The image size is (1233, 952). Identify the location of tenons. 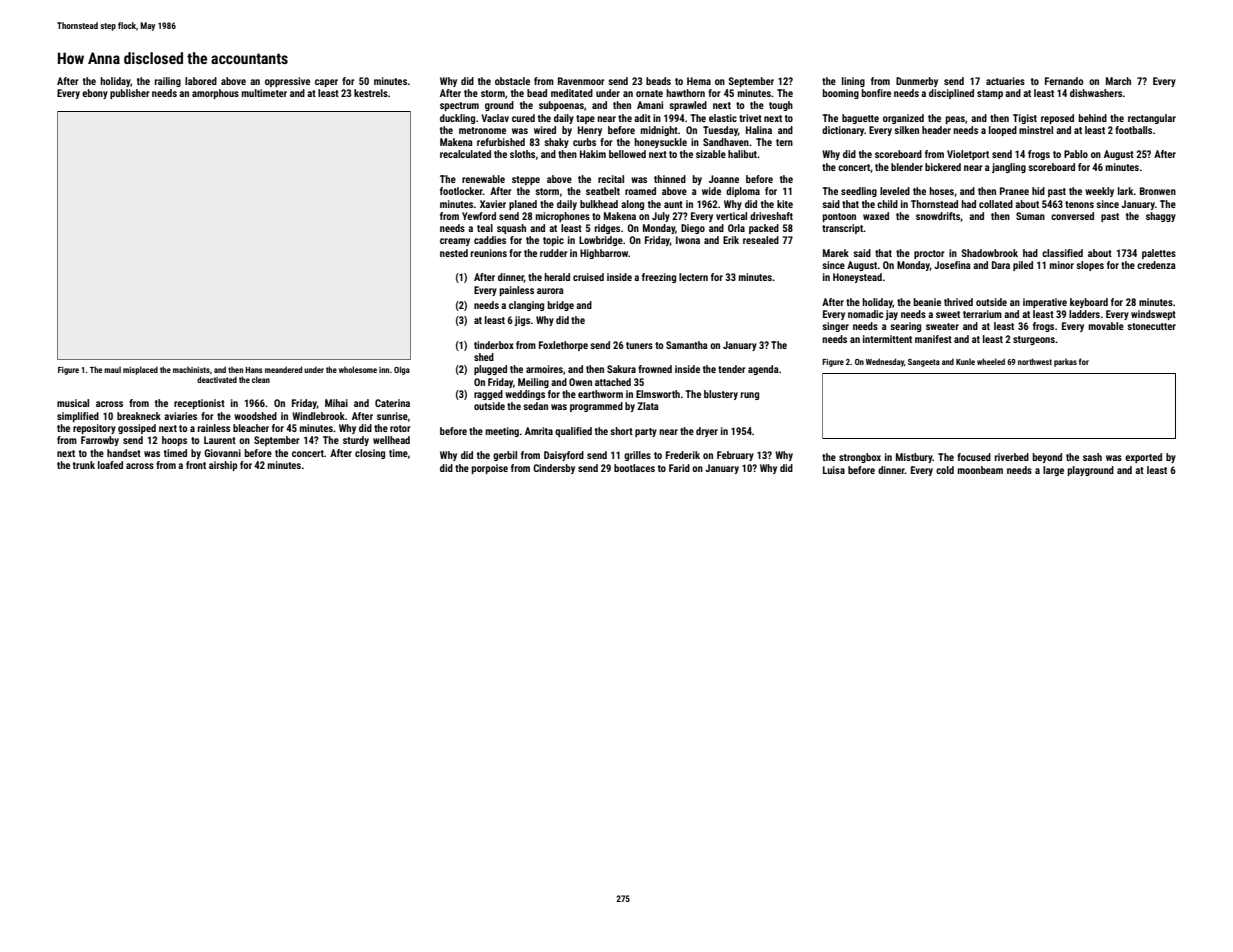
(1079, 204).
